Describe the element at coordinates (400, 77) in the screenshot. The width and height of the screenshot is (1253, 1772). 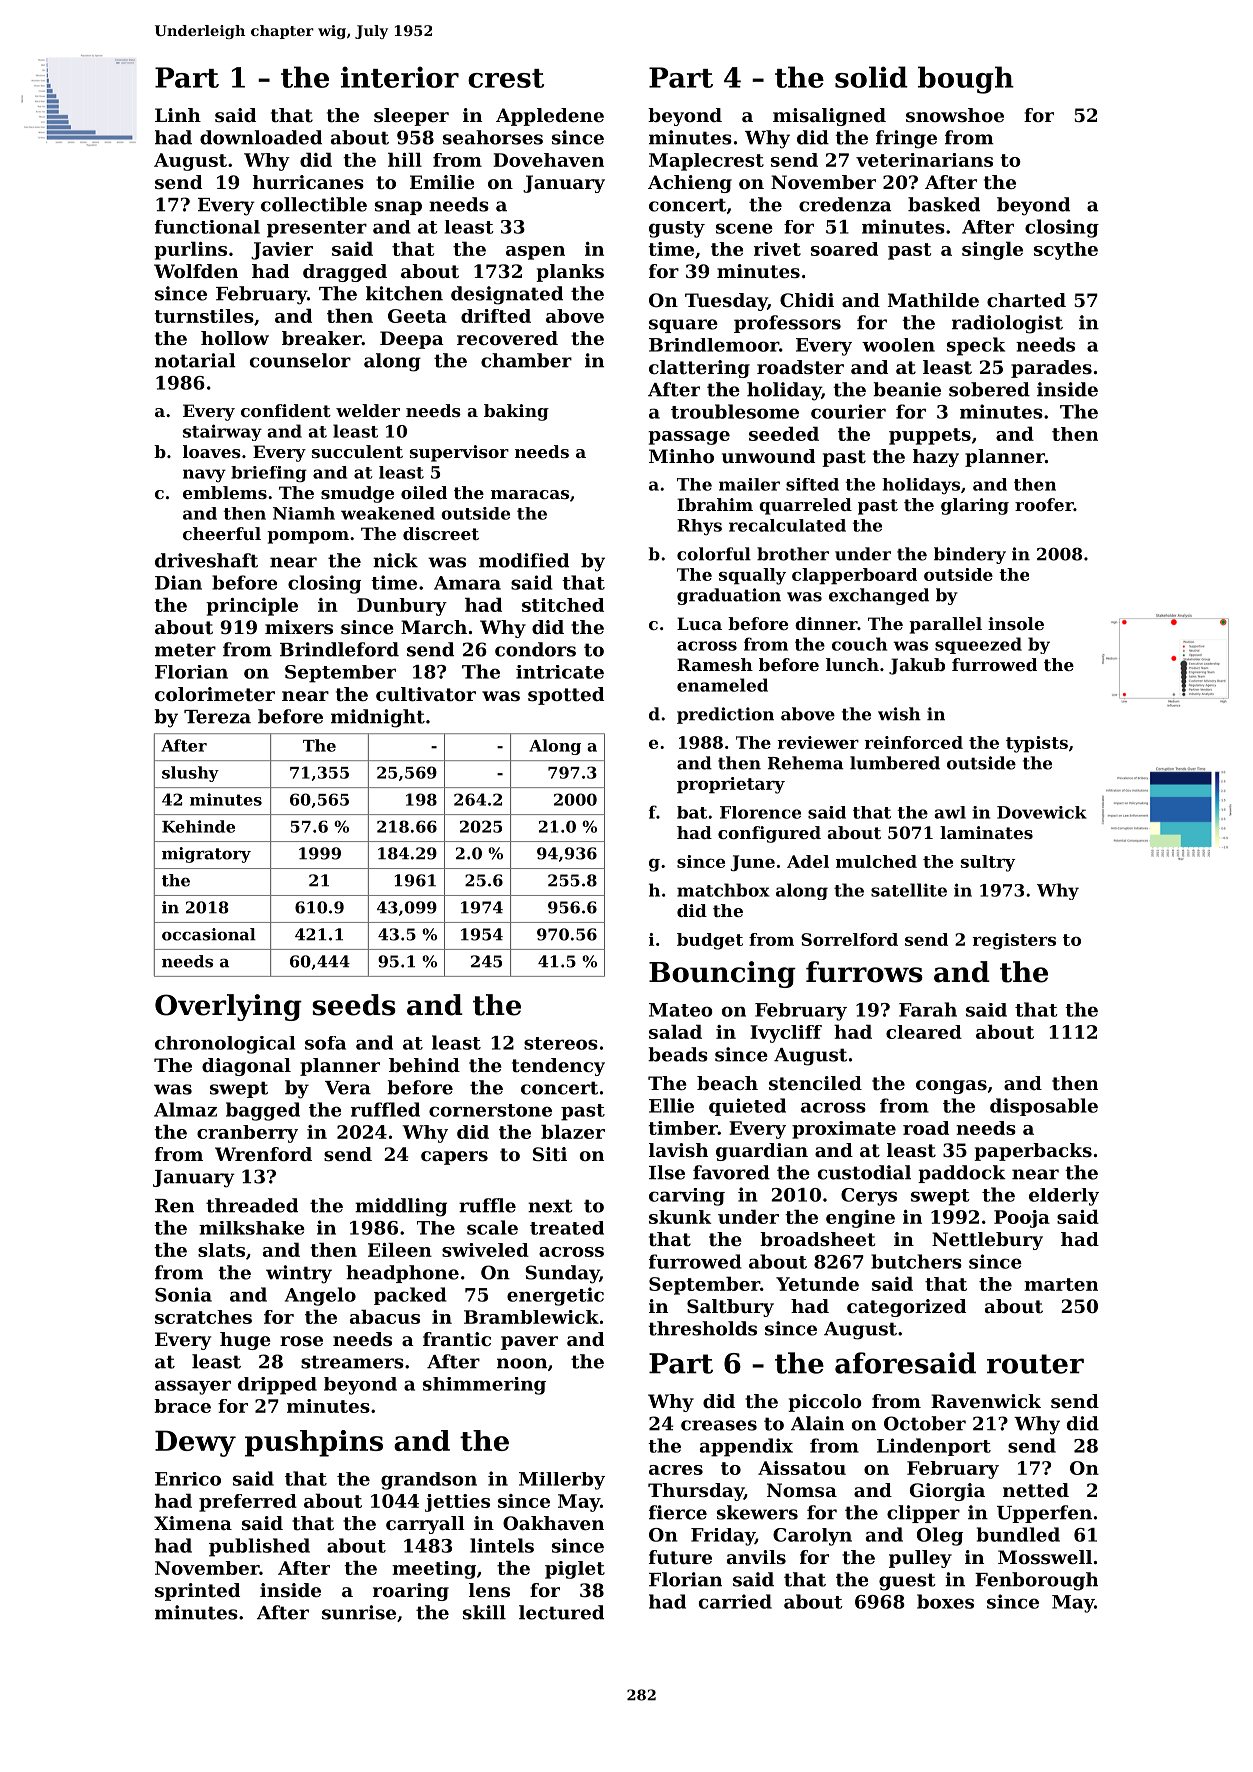
I see `interior` at that location.
